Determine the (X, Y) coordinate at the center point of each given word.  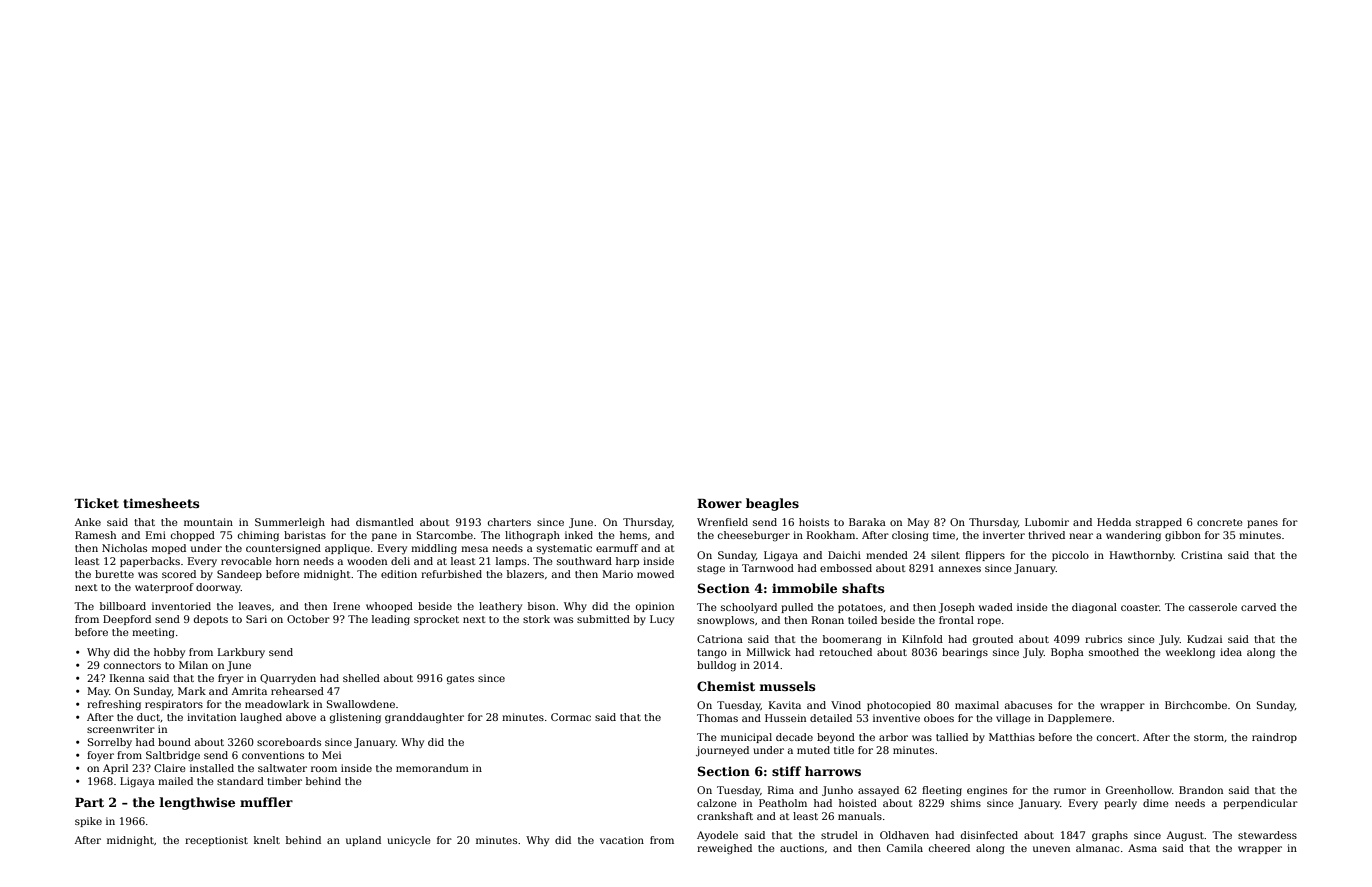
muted (813, 750)
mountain (208, 522)
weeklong (1190, 653)
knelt (267, 840)
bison (541, 606)
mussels (787, 686)
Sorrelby (110, 743)
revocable (246, 561)
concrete (1220, 522)
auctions (802, 848)
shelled (361, 678)
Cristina (1202, 555)
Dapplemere (1080, 719)
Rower (719, 503)
